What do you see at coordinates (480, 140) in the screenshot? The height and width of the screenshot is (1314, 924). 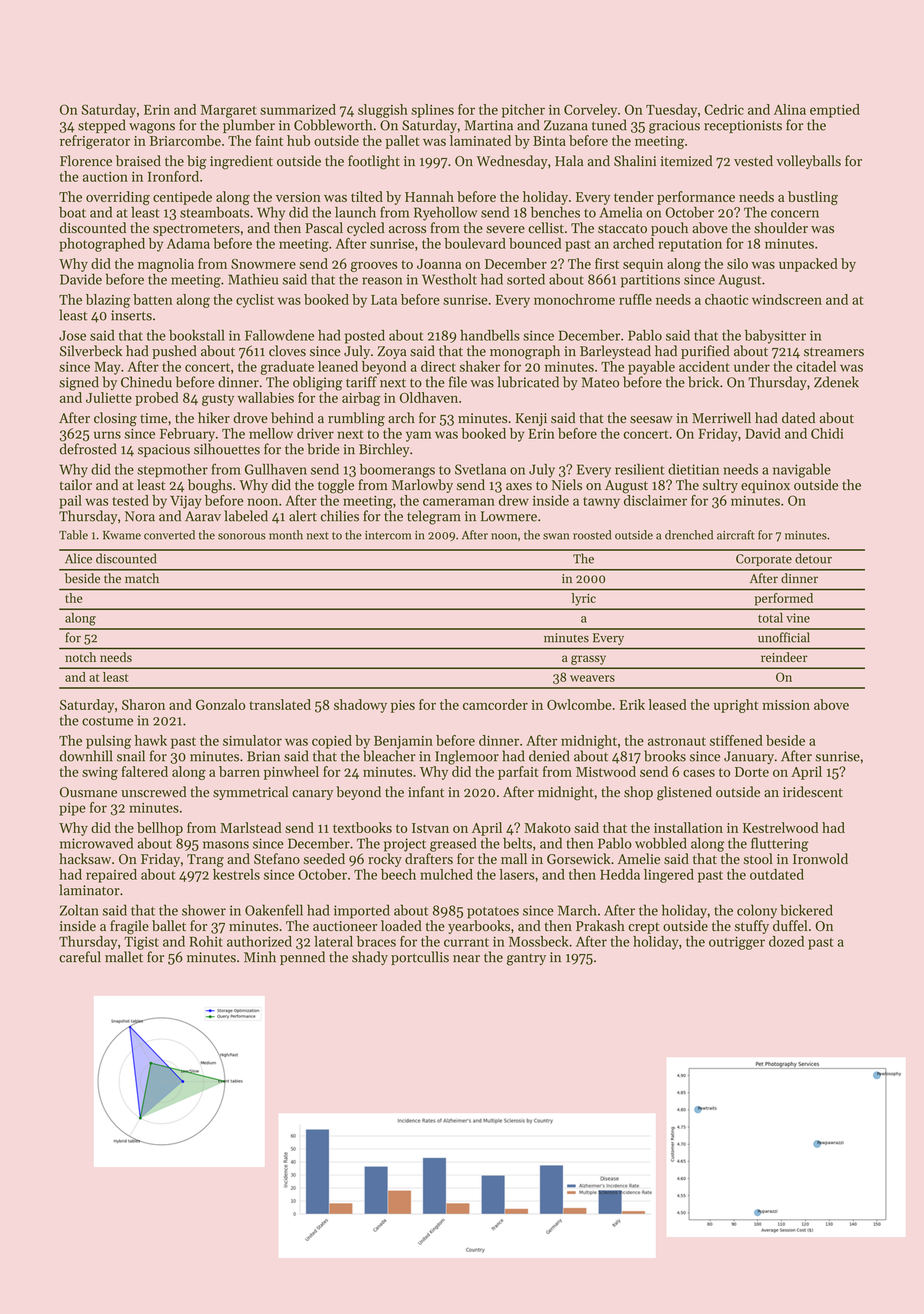 I see `laminated` at bounding box center [480, 140].
